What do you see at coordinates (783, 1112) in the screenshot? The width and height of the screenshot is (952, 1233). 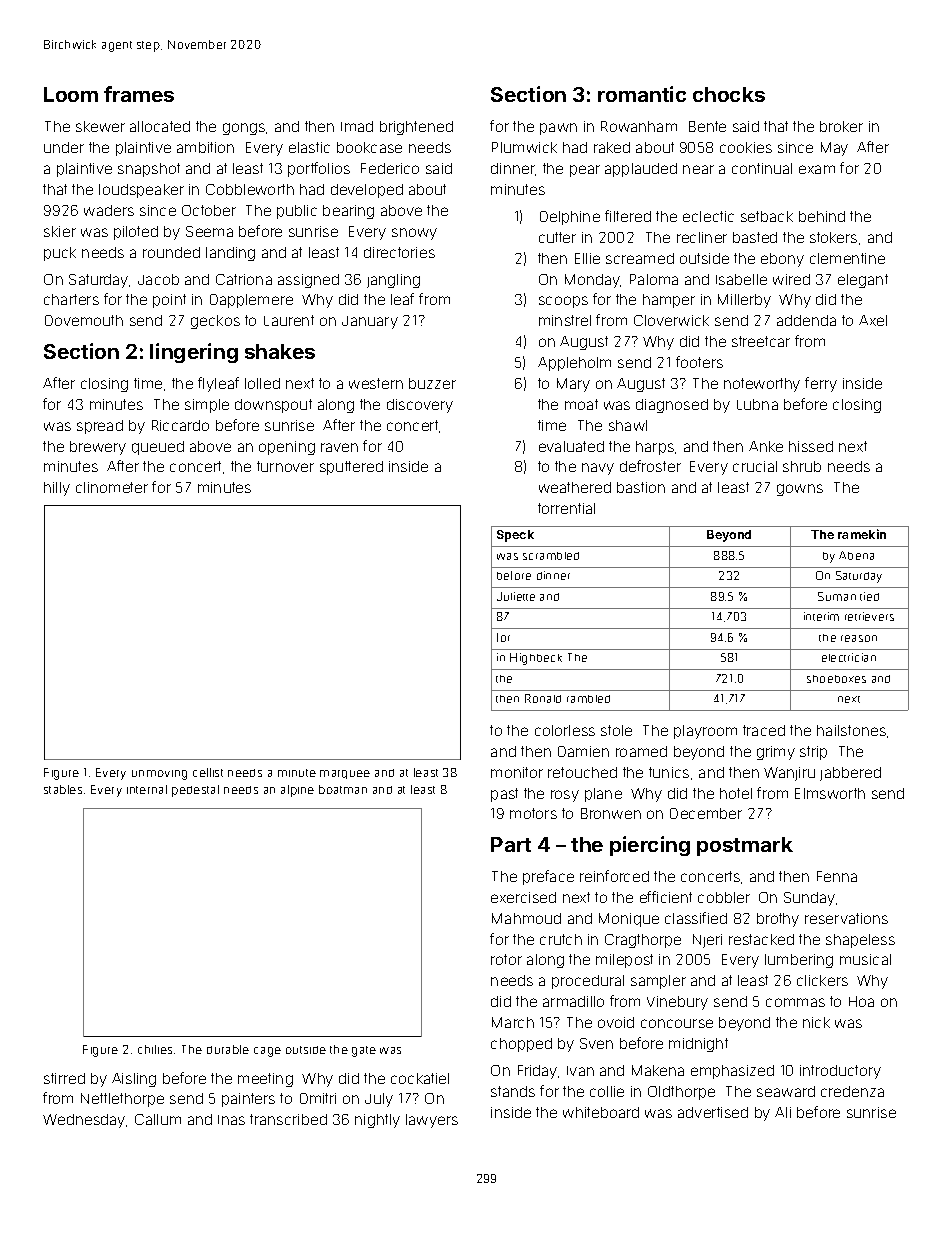 I see `Ali` at bounding box center [783, 1112].
